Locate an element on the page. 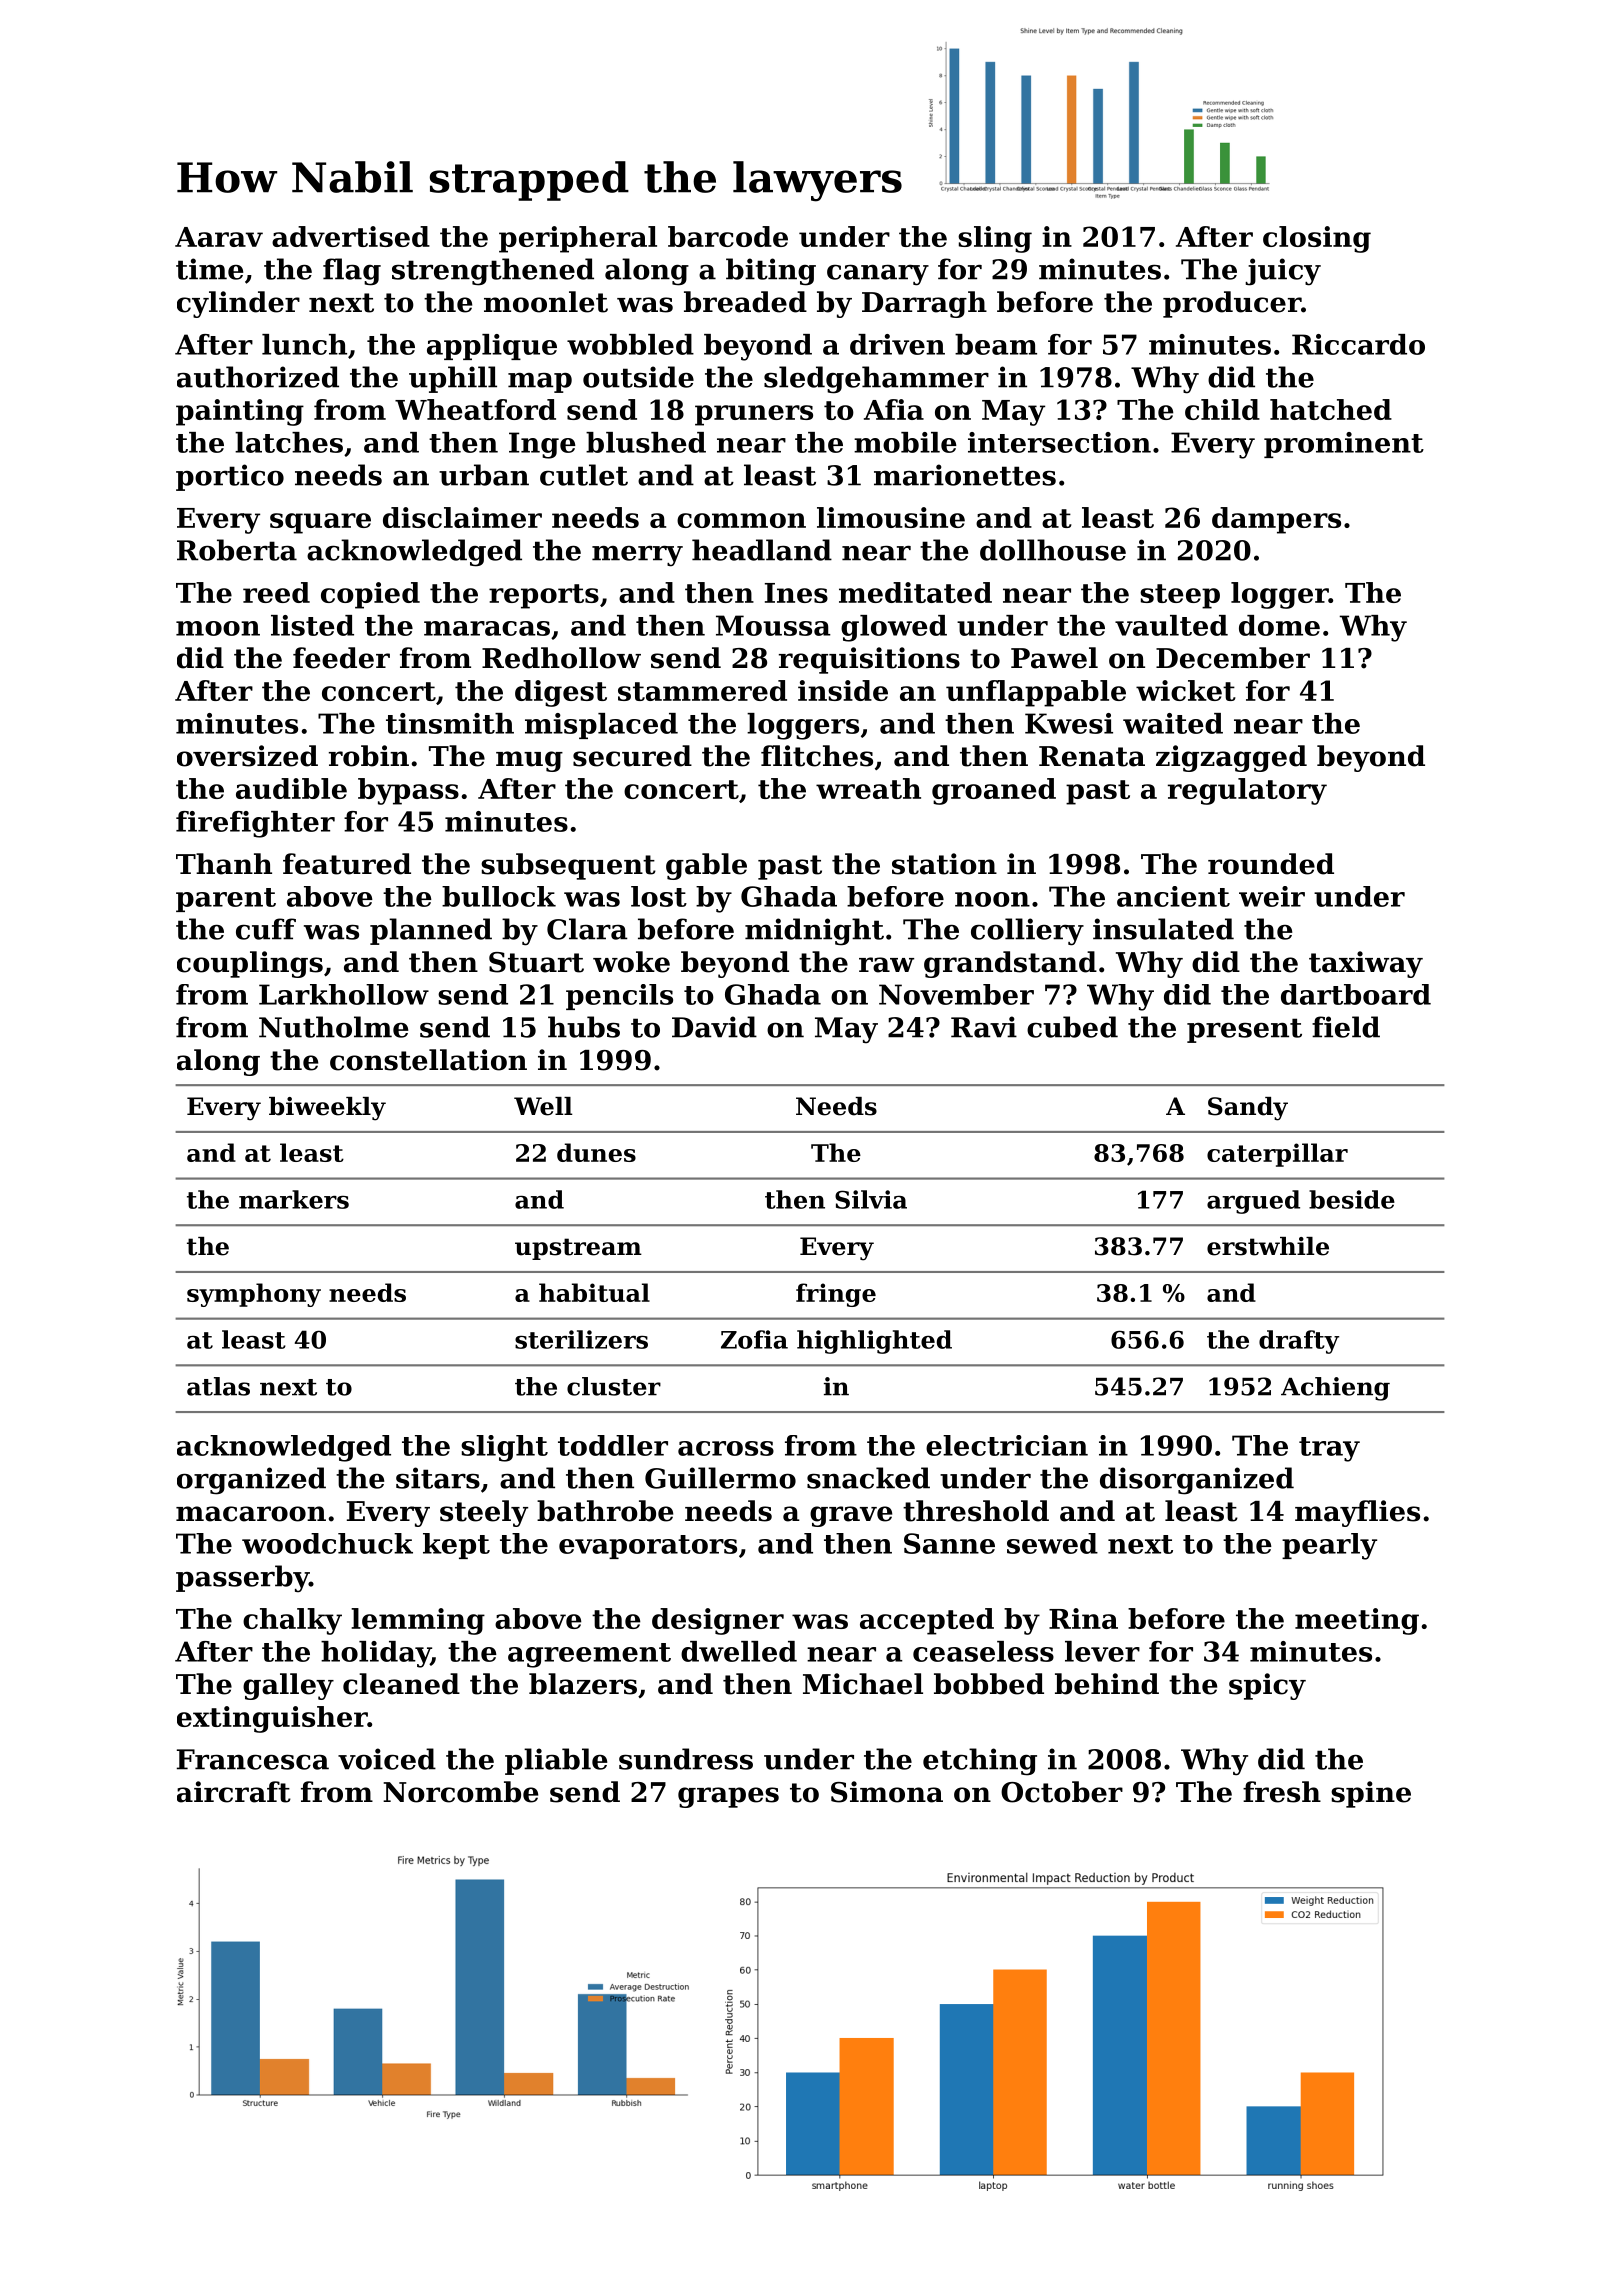 The height and width of the image is (2292, 1620). David is located at coordinates (714, 1027).
